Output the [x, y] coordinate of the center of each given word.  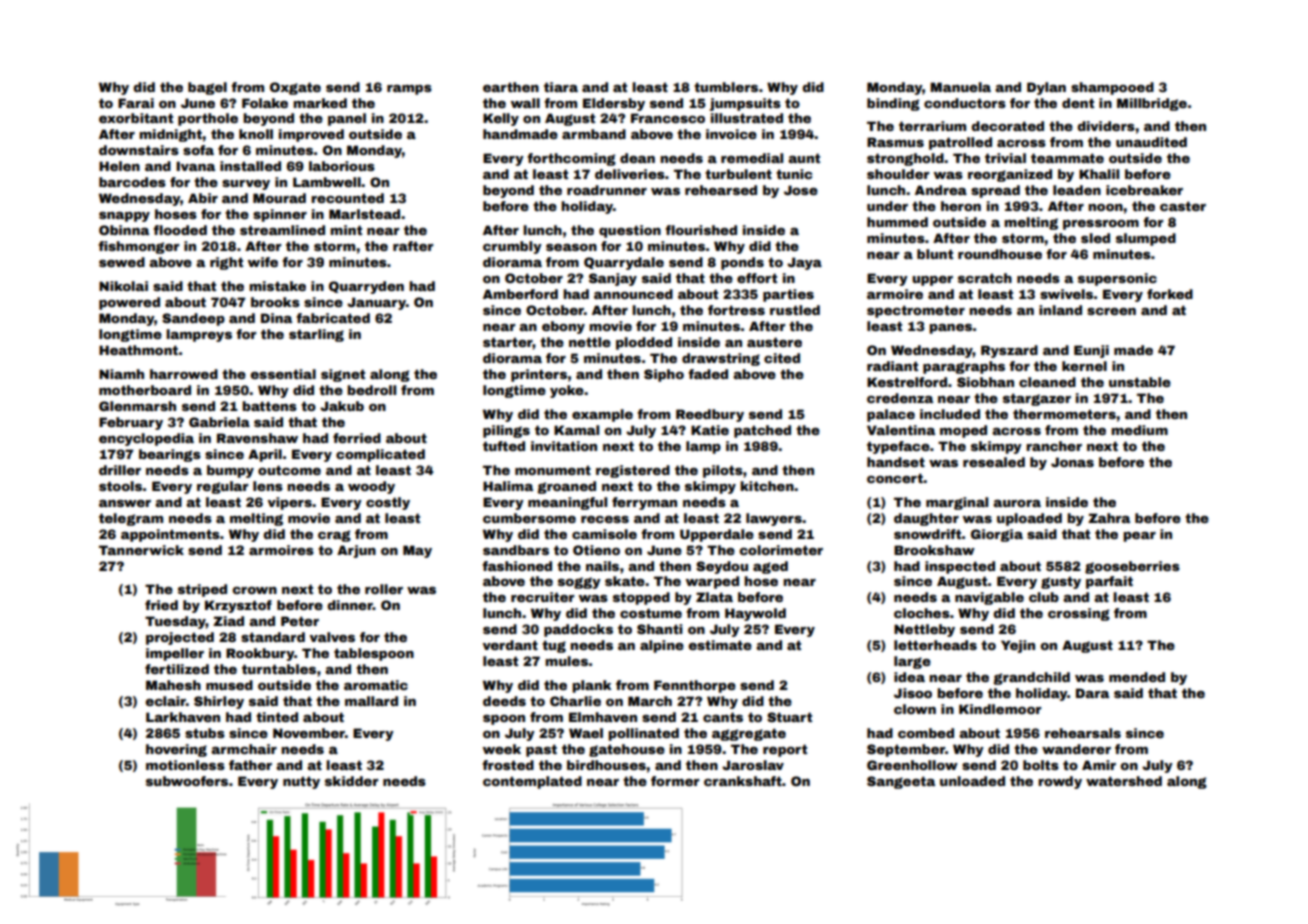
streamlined [282, 230]
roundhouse [1000, 254]
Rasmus [895, 142]
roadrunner [607, 190]
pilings [506, 431]
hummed [897, 222]
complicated [380, 455]
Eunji [1091, 351]
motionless [185, 765]
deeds [504, 701]
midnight [170, 135]
